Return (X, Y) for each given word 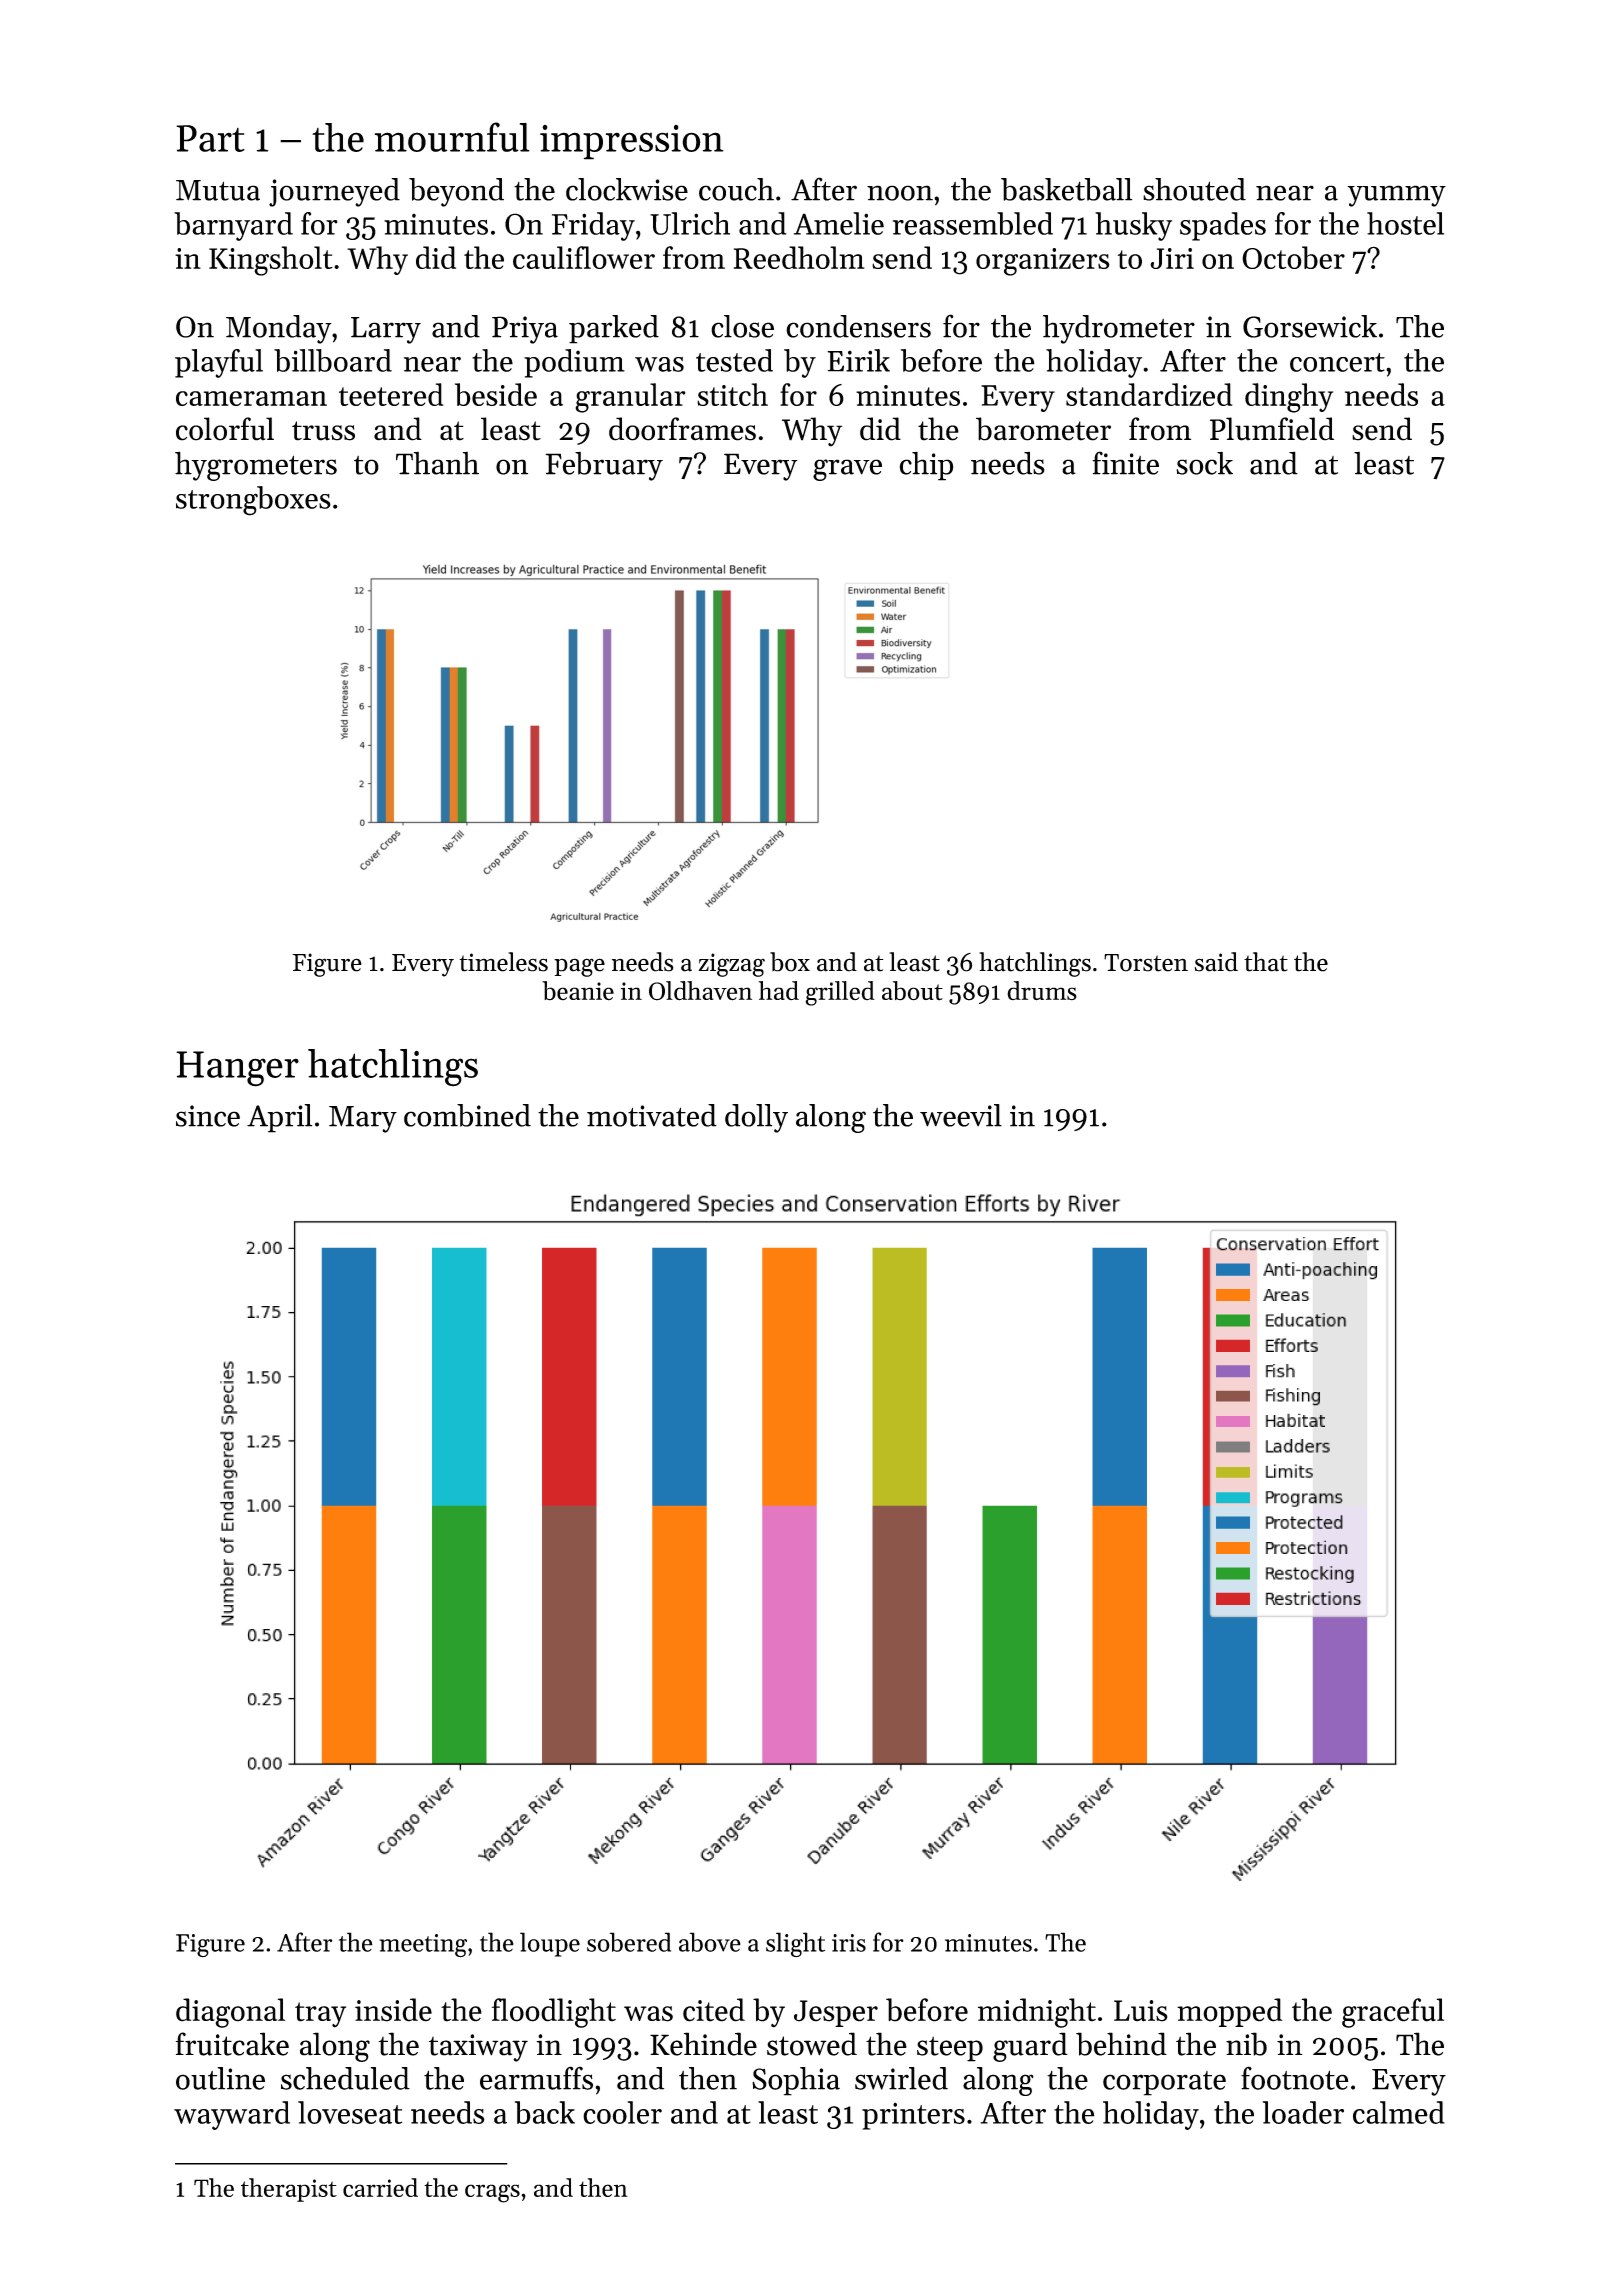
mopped (1229, 2012)
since (208, 1116)
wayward (232, 2115)
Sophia (796, 2081)
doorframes (682, 429)
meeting (423, 1946)
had (779, 990)
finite (1126, 463)
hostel (1405, 223)
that (1266, 962)
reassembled (973, 223)
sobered (629, 1942)
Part (210, 138)
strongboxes (253, 501)
